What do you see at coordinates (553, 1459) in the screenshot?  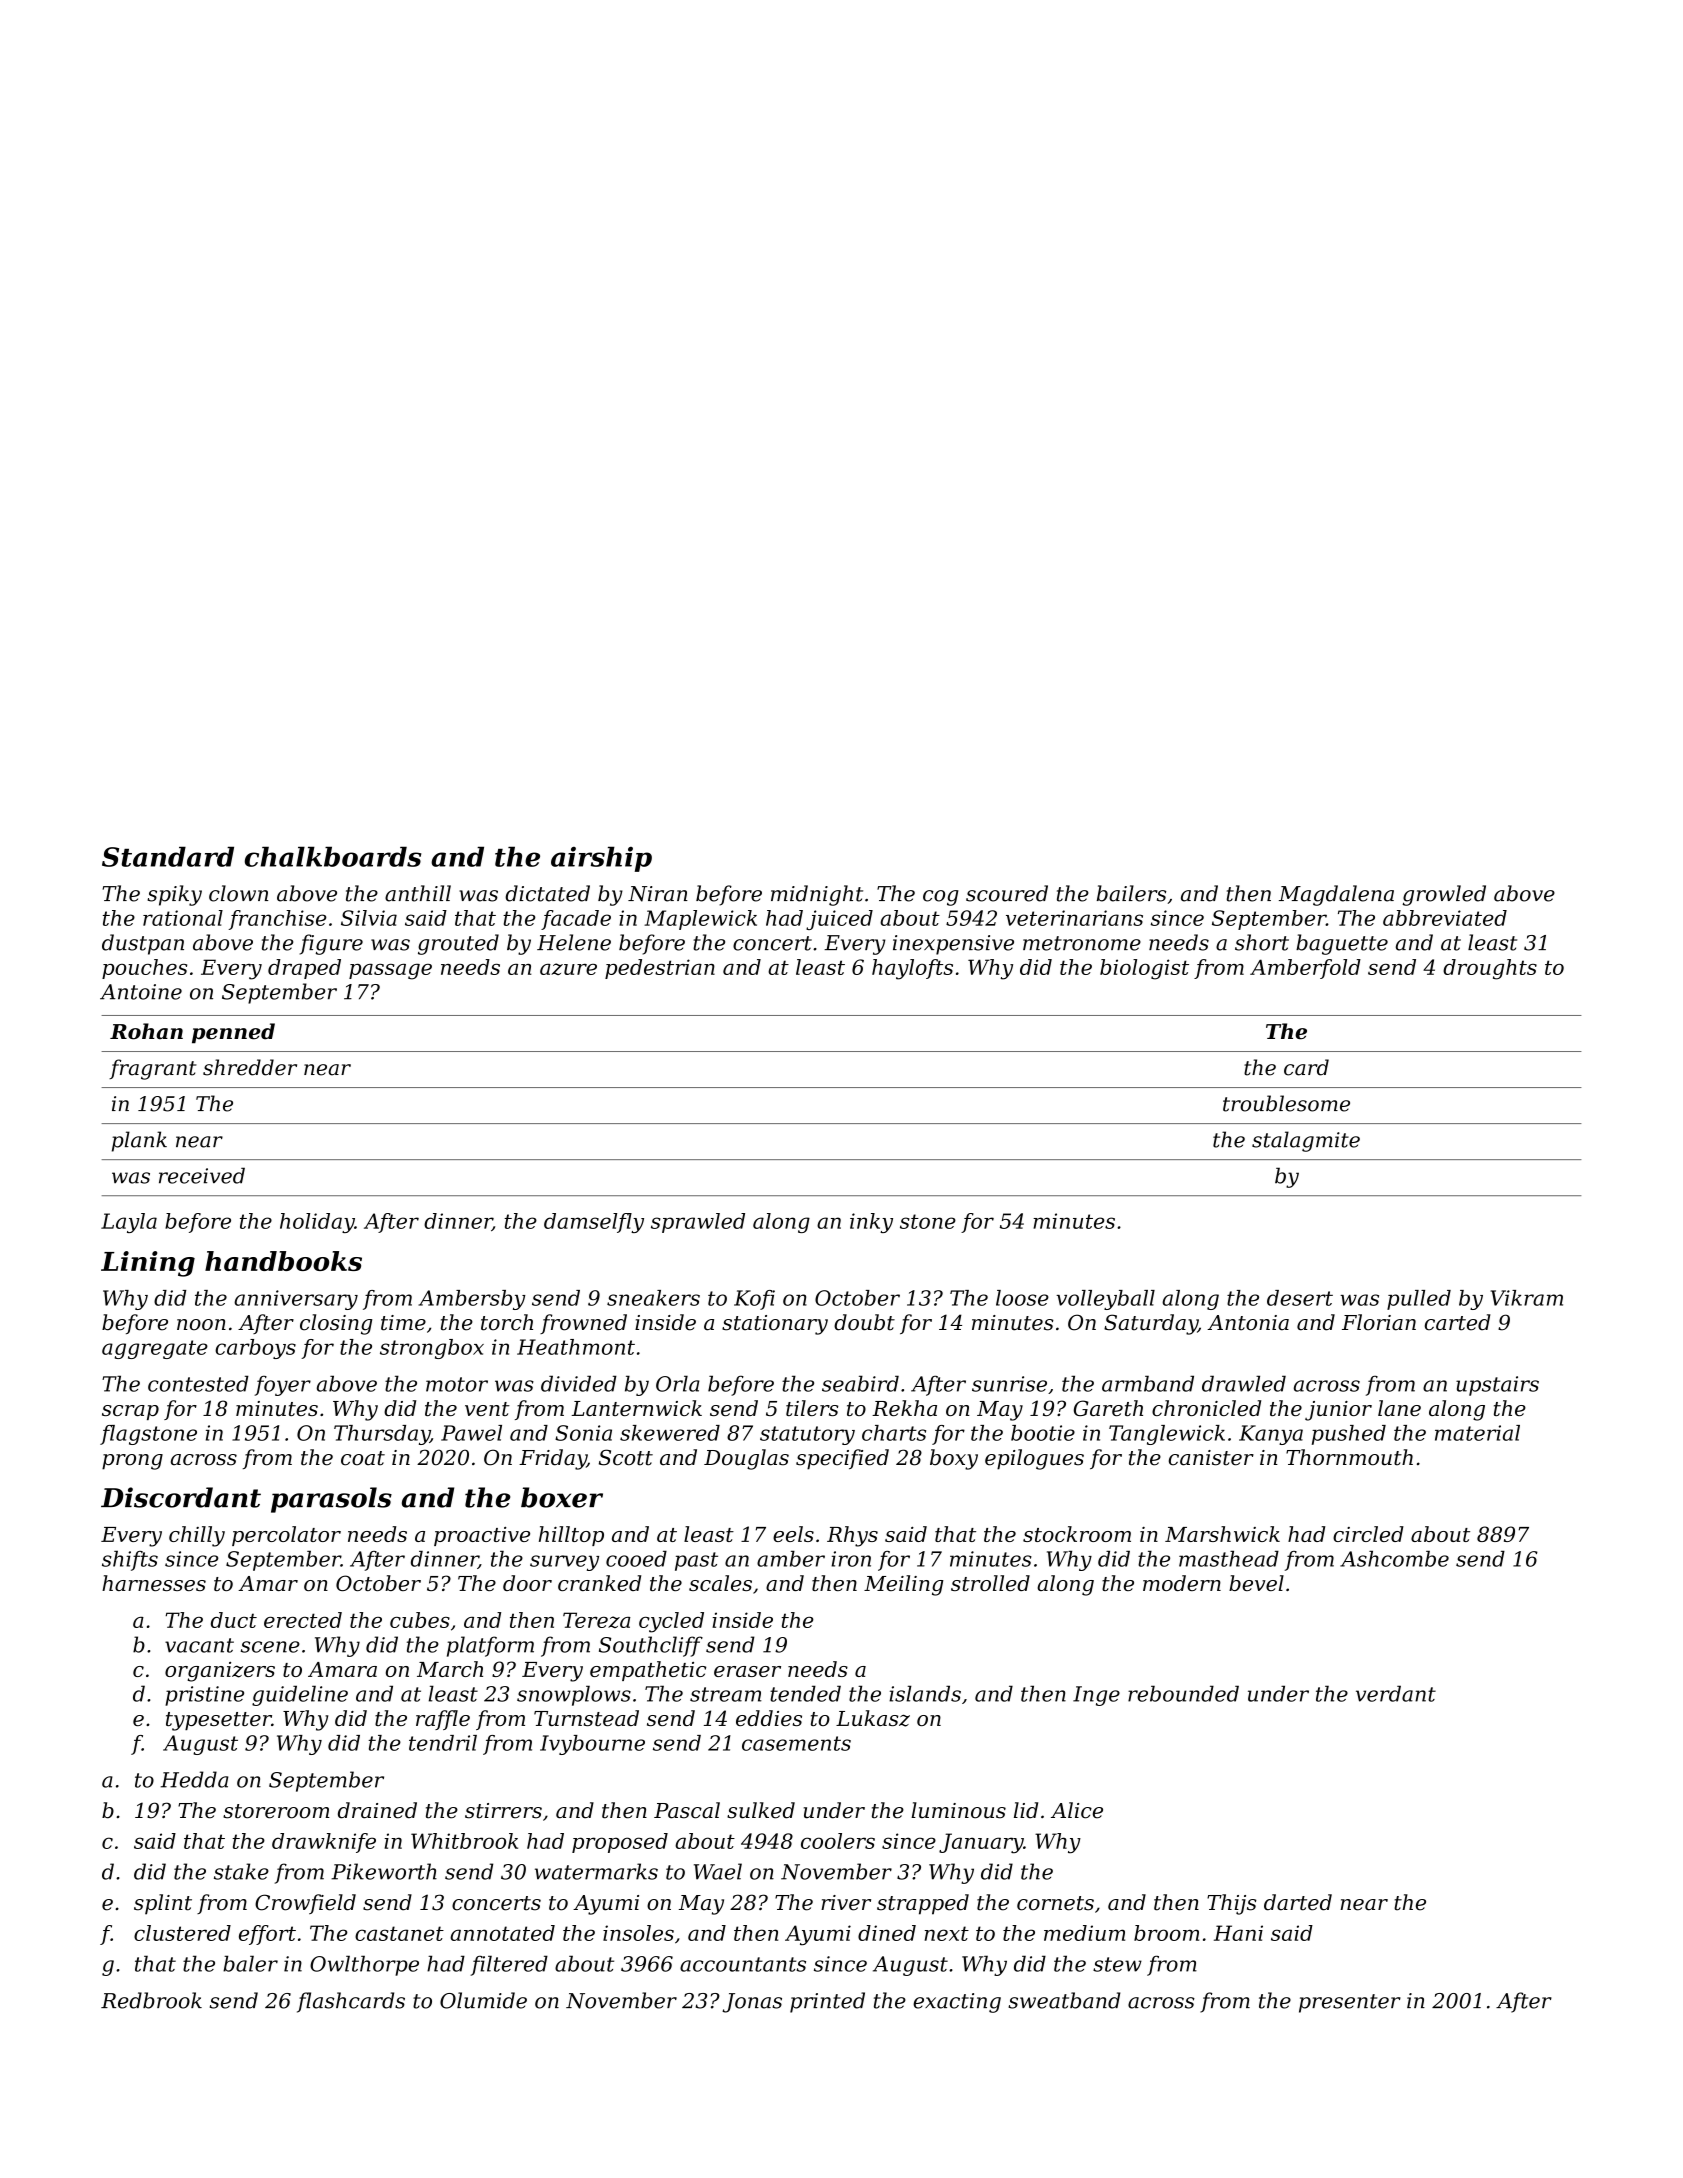 I see `Friday` at bounding box center [553, 1459].
